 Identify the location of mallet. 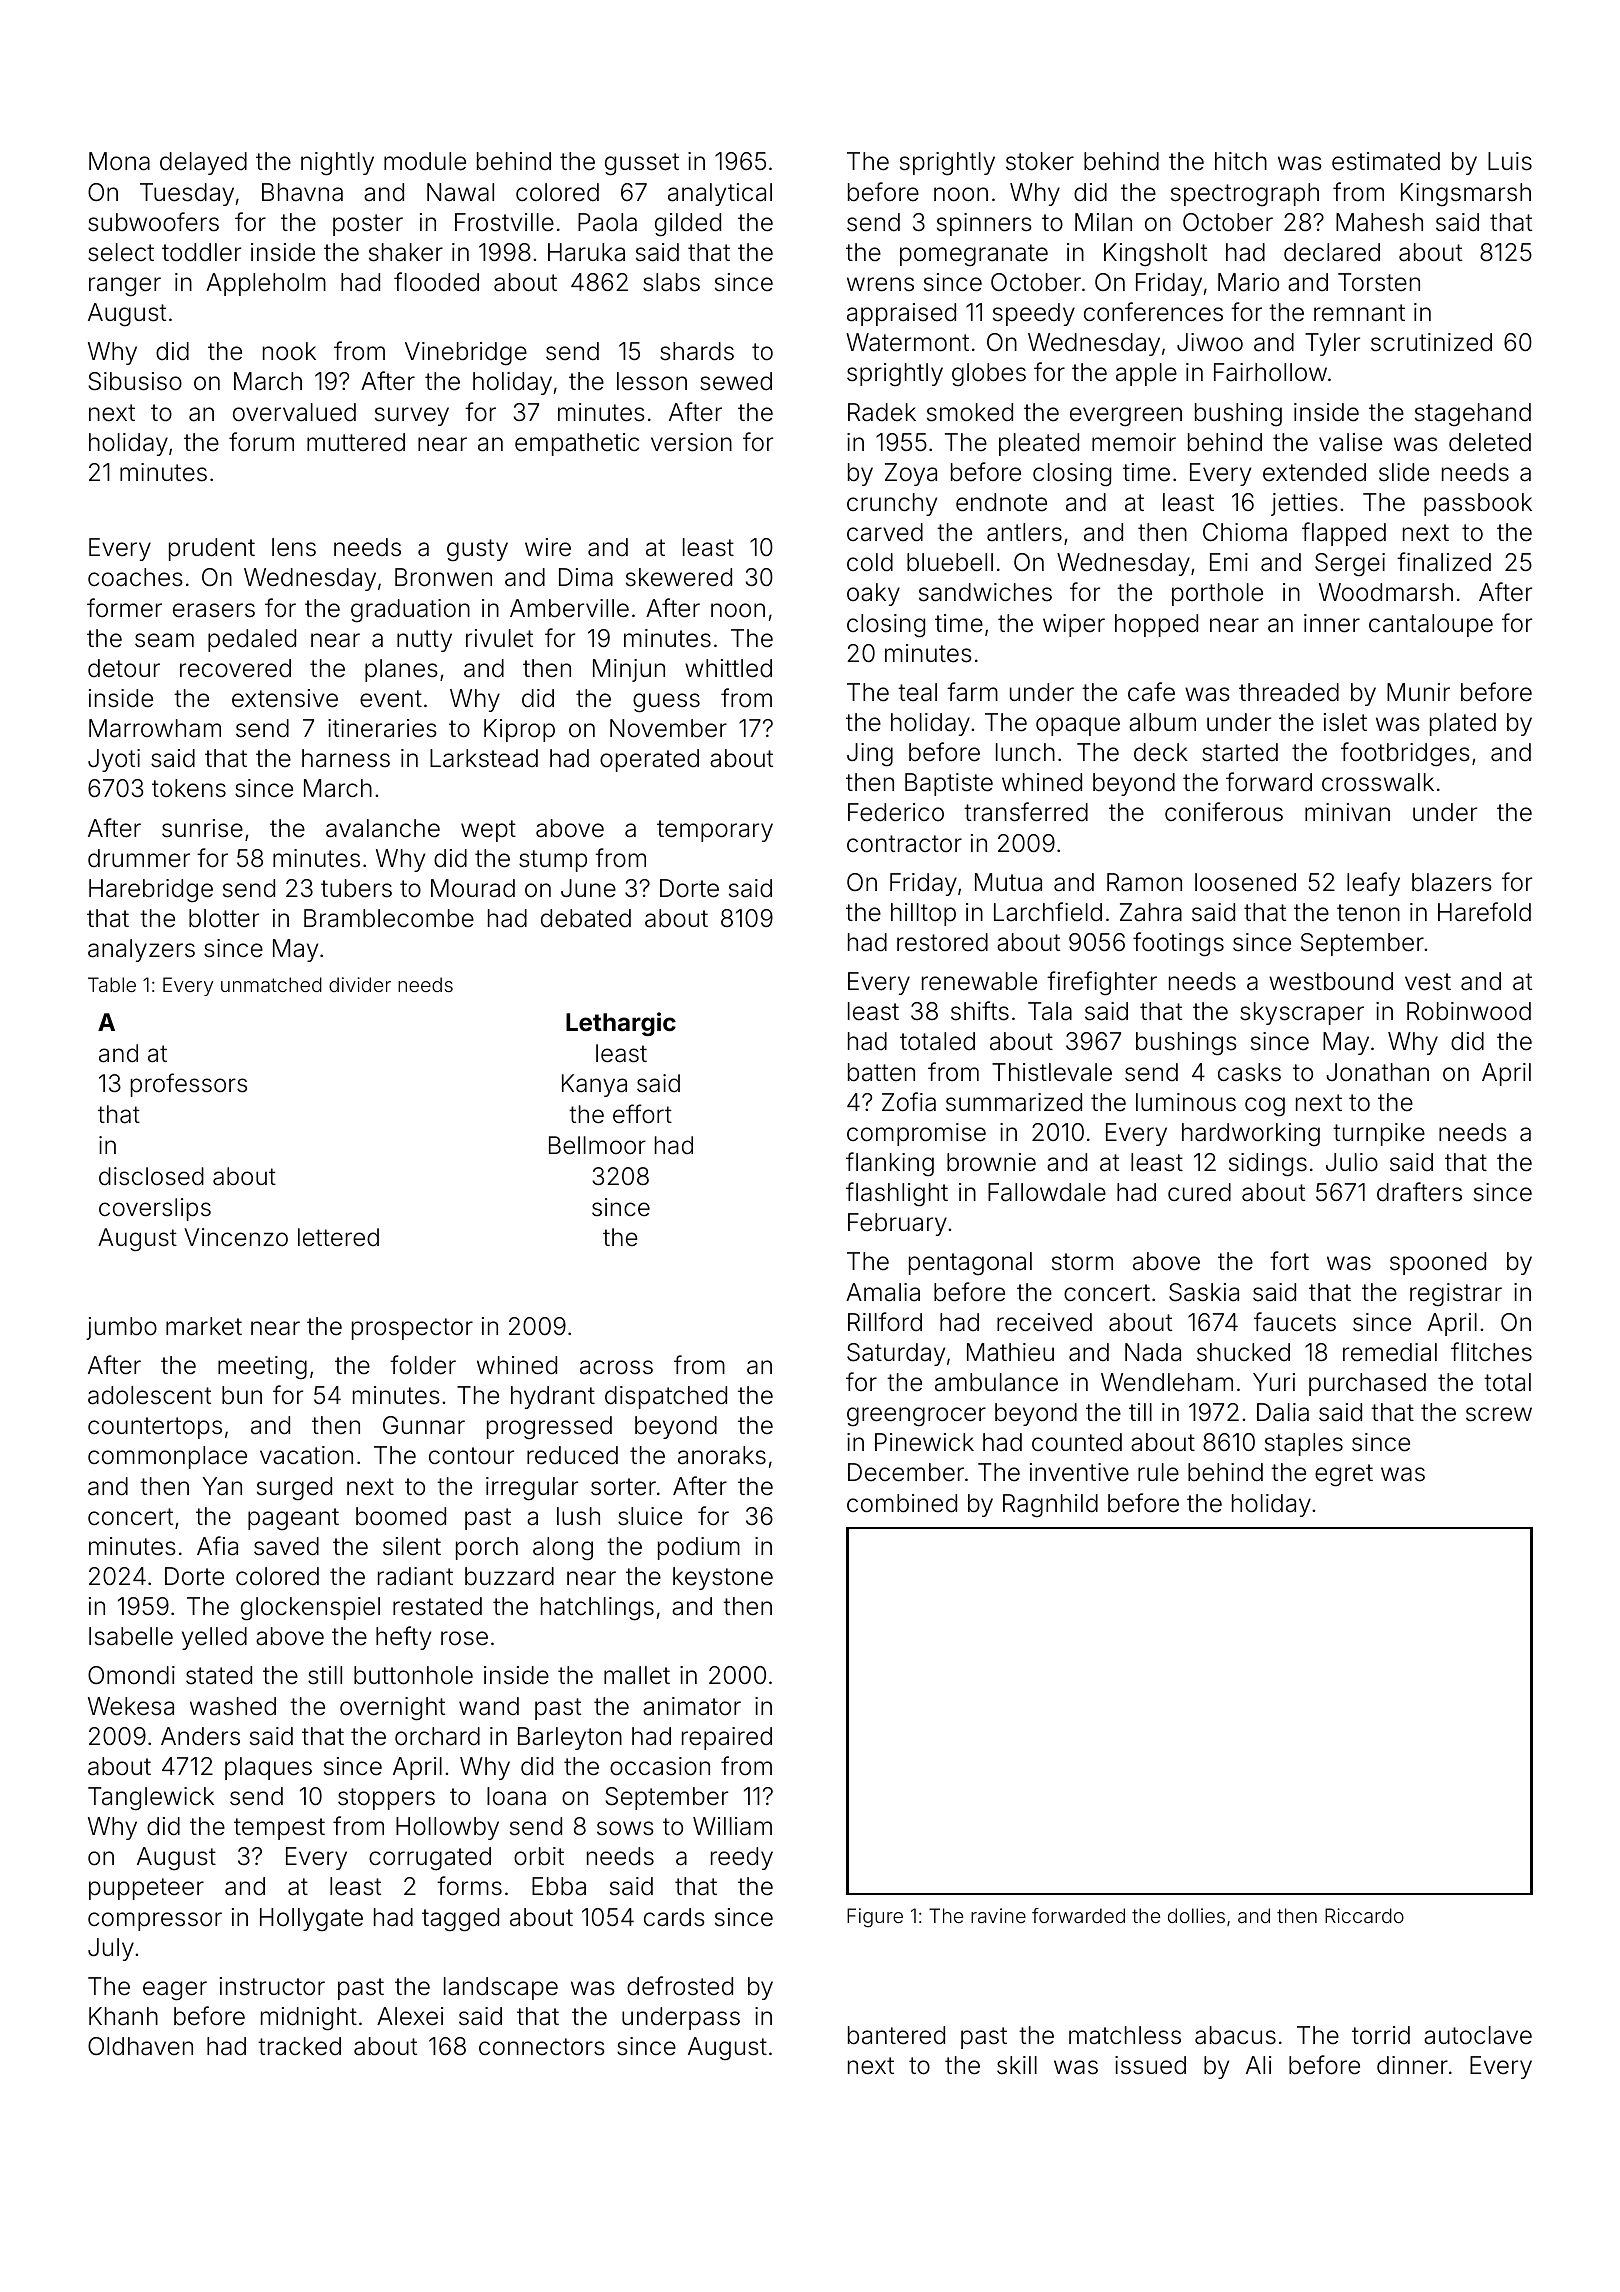
(637, 1675).
